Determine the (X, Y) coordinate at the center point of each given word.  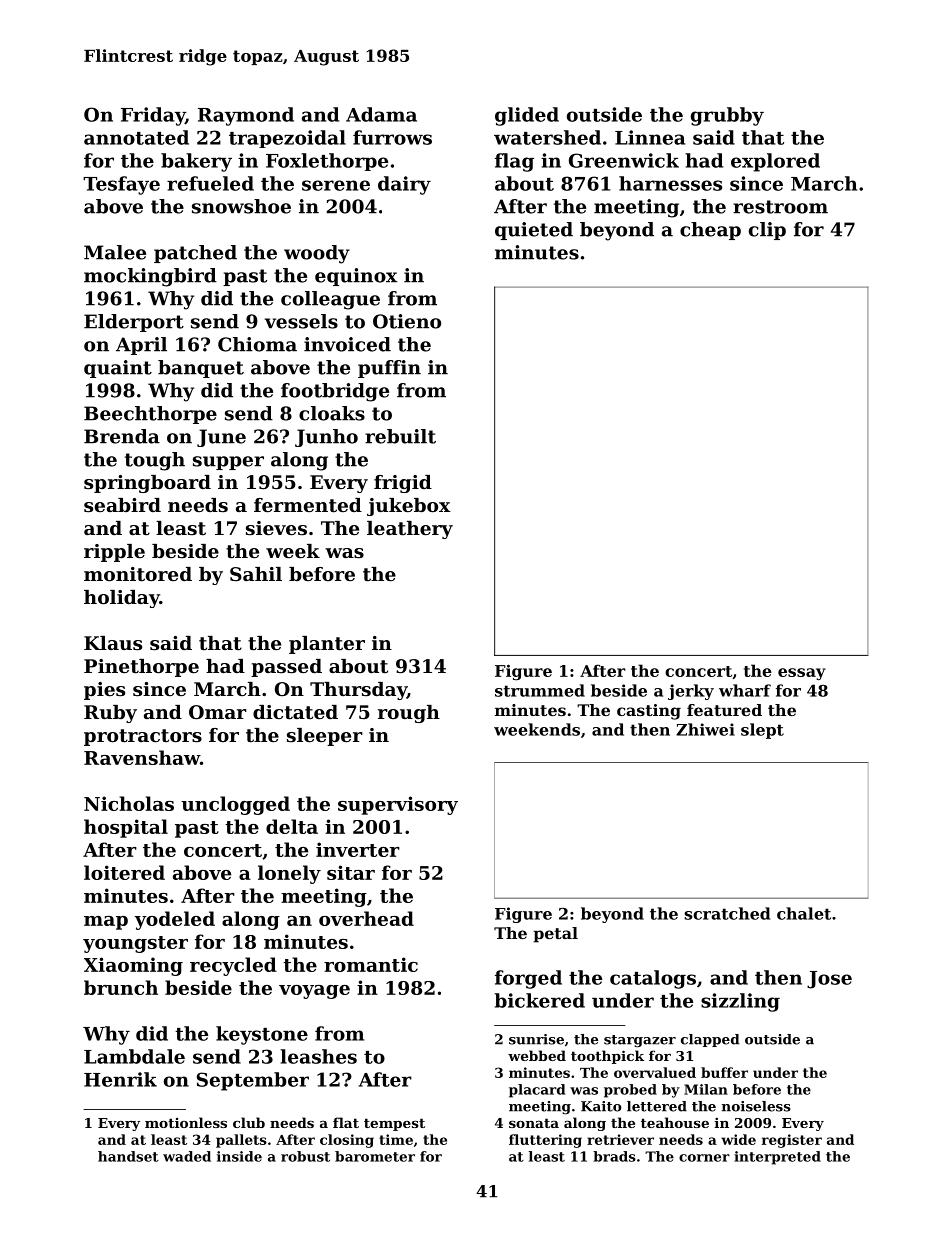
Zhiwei (705, 729)
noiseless (756, 1106)
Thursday (358, 691)
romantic (371, 964)
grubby (727, 116)
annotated (136, 137)
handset (128, 1156)
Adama (381, 114)
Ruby (110, 714)
